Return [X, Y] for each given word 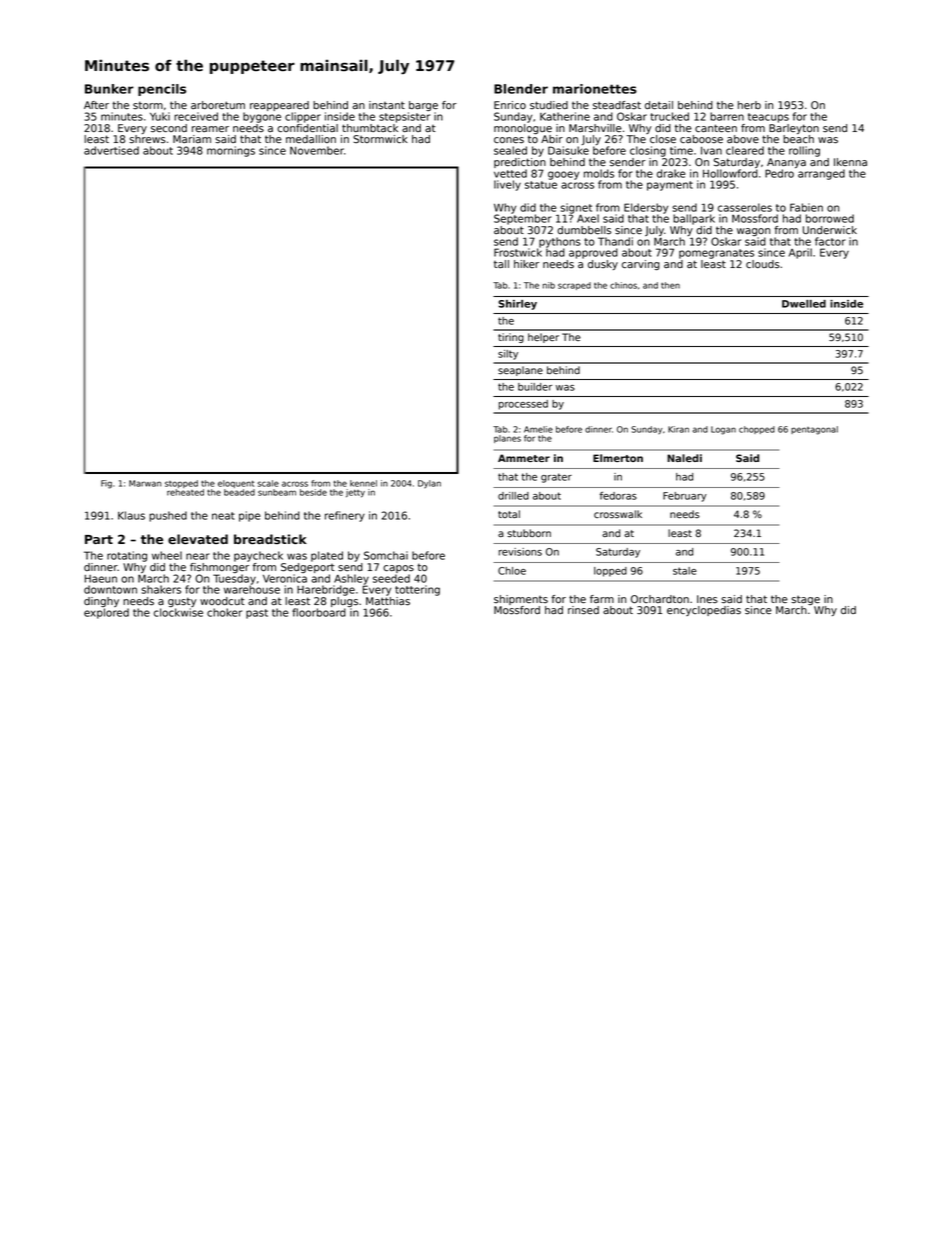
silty [508, 355]
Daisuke [568, 150]
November [317, 150]
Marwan [145, 483]
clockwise [178, 612]
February [685, 497]
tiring [511, 338]
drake [671, 173]
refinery [345, 516]
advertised [111, 150]
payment [670, 186]
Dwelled [804, 304]
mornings [231, 151]
